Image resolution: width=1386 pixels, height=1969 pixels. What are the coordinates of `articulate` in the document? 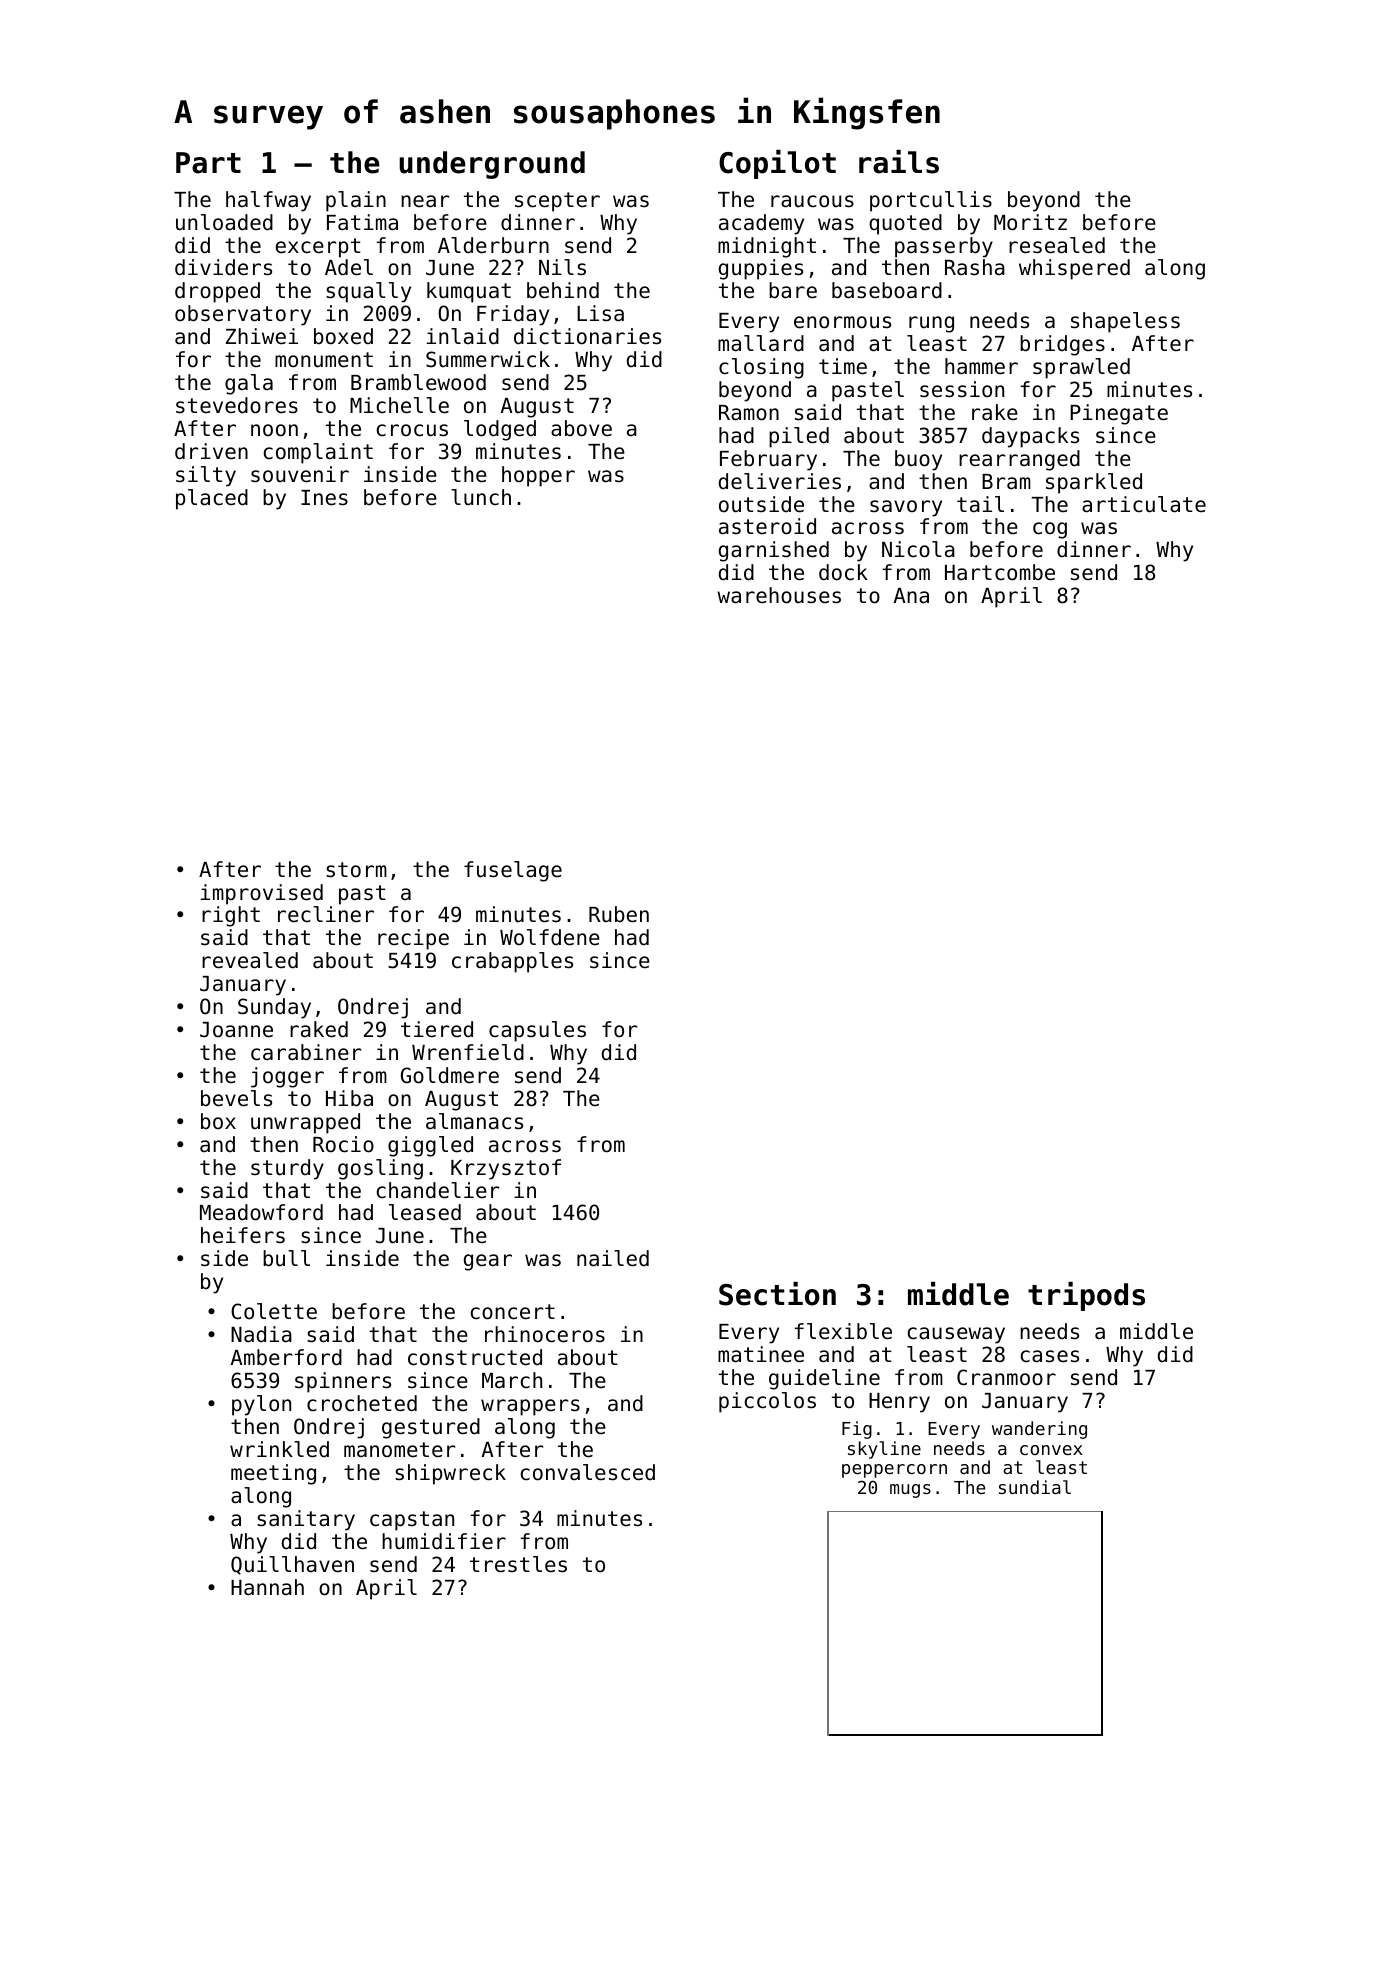 It's located at (1144, 504).
